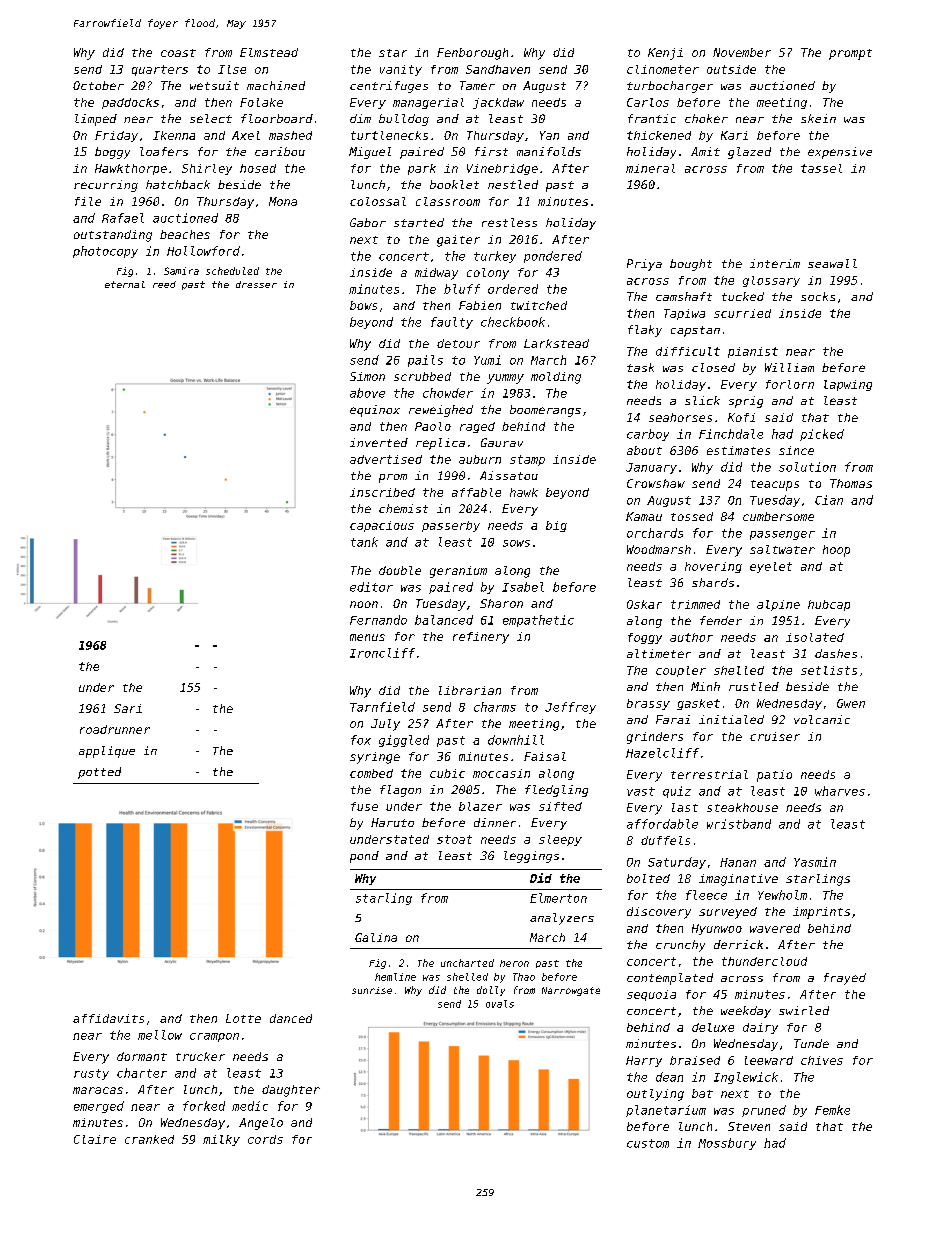 Image resolution: width=952 pixels, height=1233 pixels. Describe the element at coordinates (665, 54) in the image. I see `Kenji` at that location.
